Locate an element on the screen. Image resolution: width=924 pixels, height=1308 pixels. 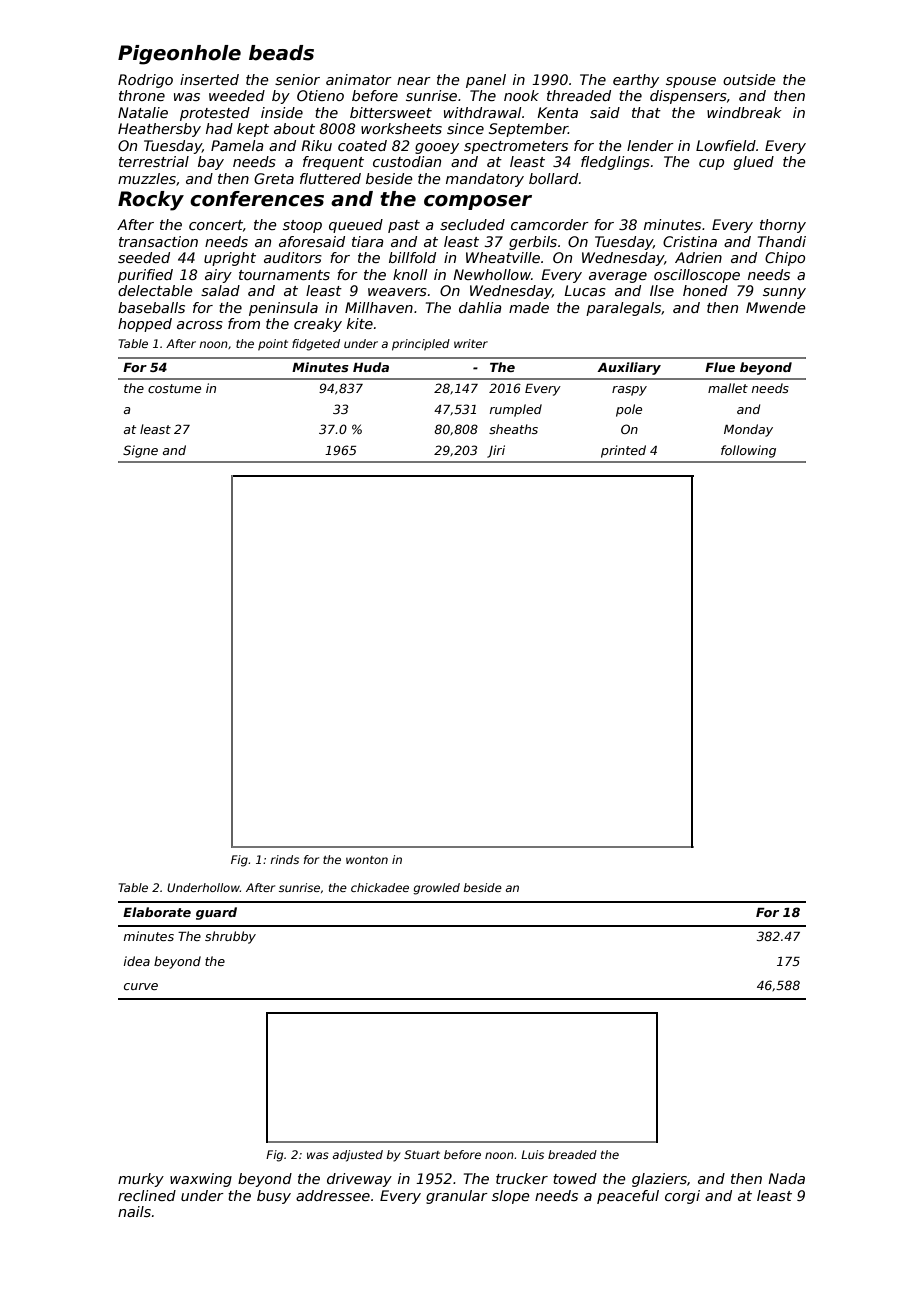
growled is located at coordinates (436, 889).
